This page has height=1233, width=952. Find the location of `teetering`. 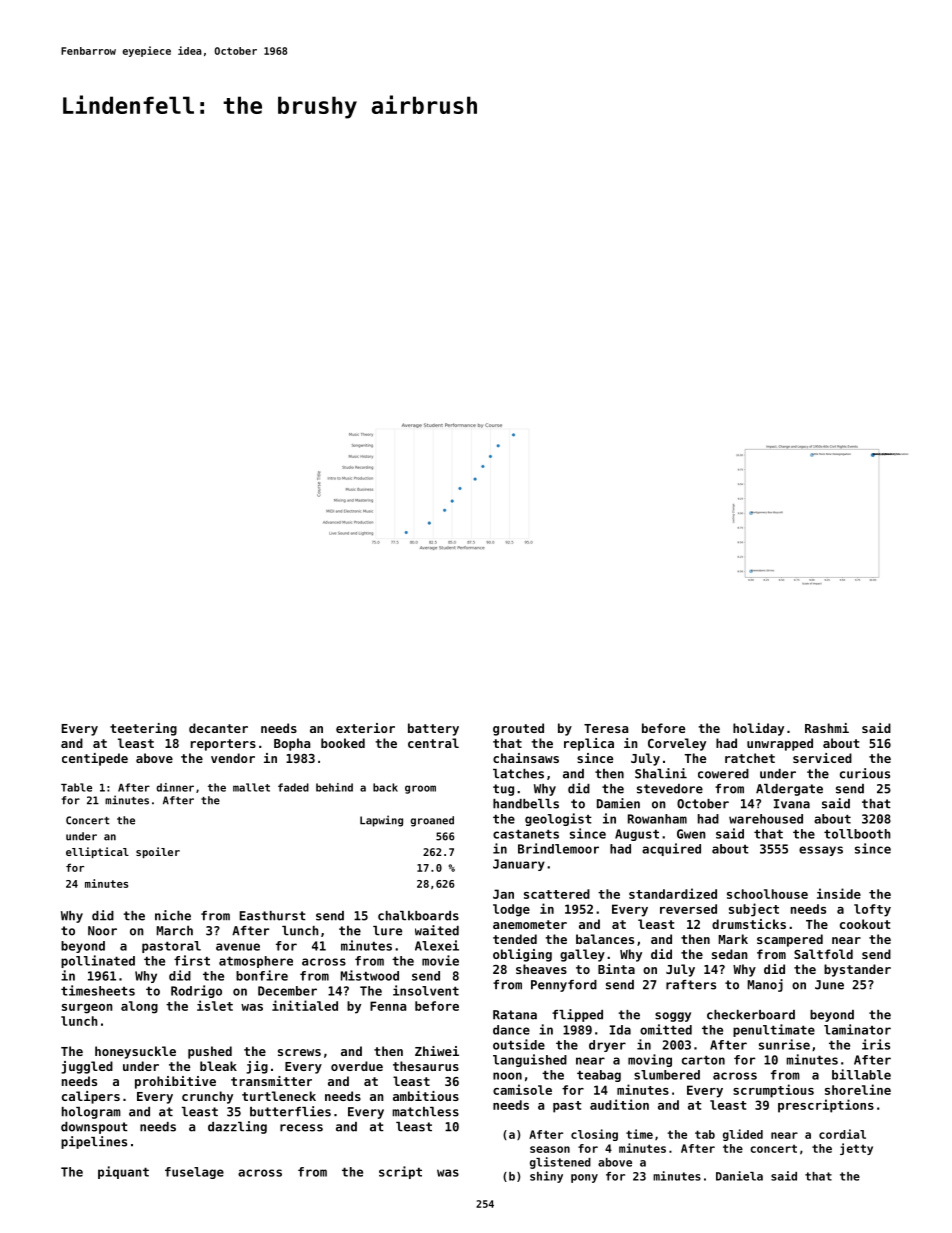

teetering is located at coordinates (143, 729).
